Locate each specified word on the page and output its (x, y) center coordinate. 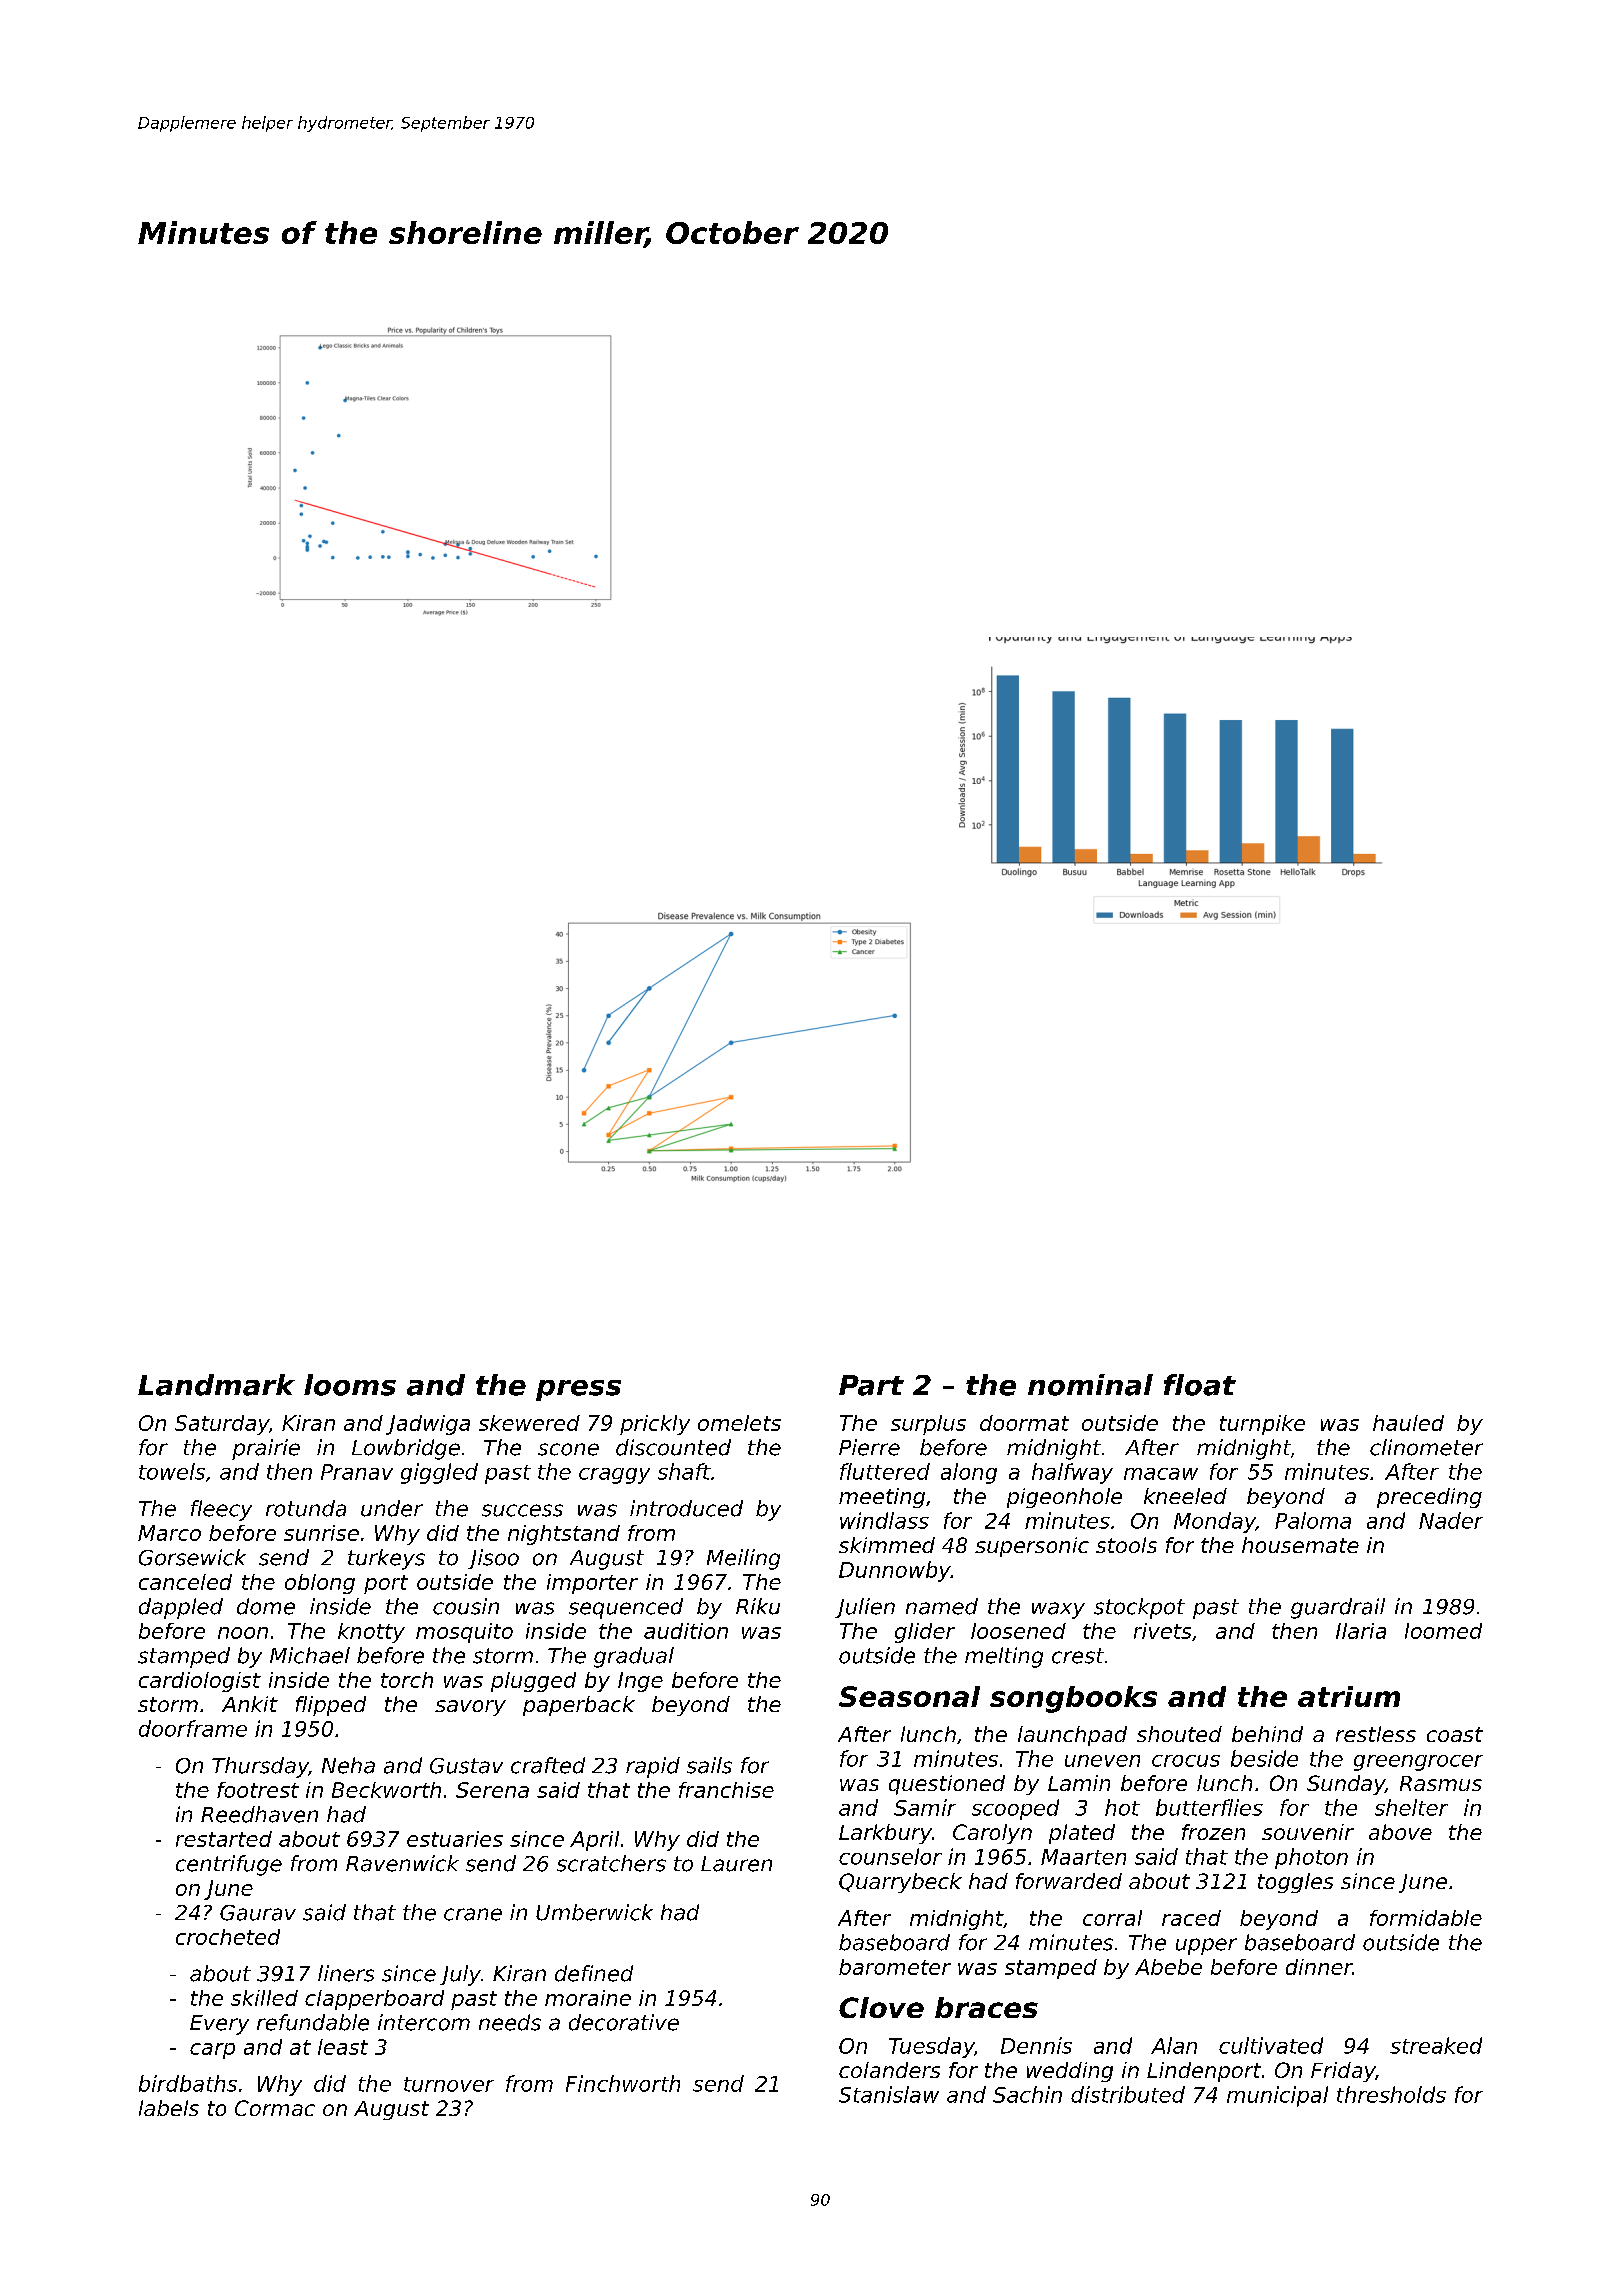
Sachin (1027, 2094)
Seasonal (909, 1696)
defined (594, 1973)
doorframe (193, 1728)
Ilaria (1361, 1631)
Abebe (1168, 1967)
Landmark (216, 1385)
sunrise (321, 1533)
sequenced (626, 1608)
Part (871, 1385)
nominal (1090, 1385)
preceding (1429, 1498)
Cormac (275, 2108)
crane (473, 1914)
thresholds (1391, 2094)
